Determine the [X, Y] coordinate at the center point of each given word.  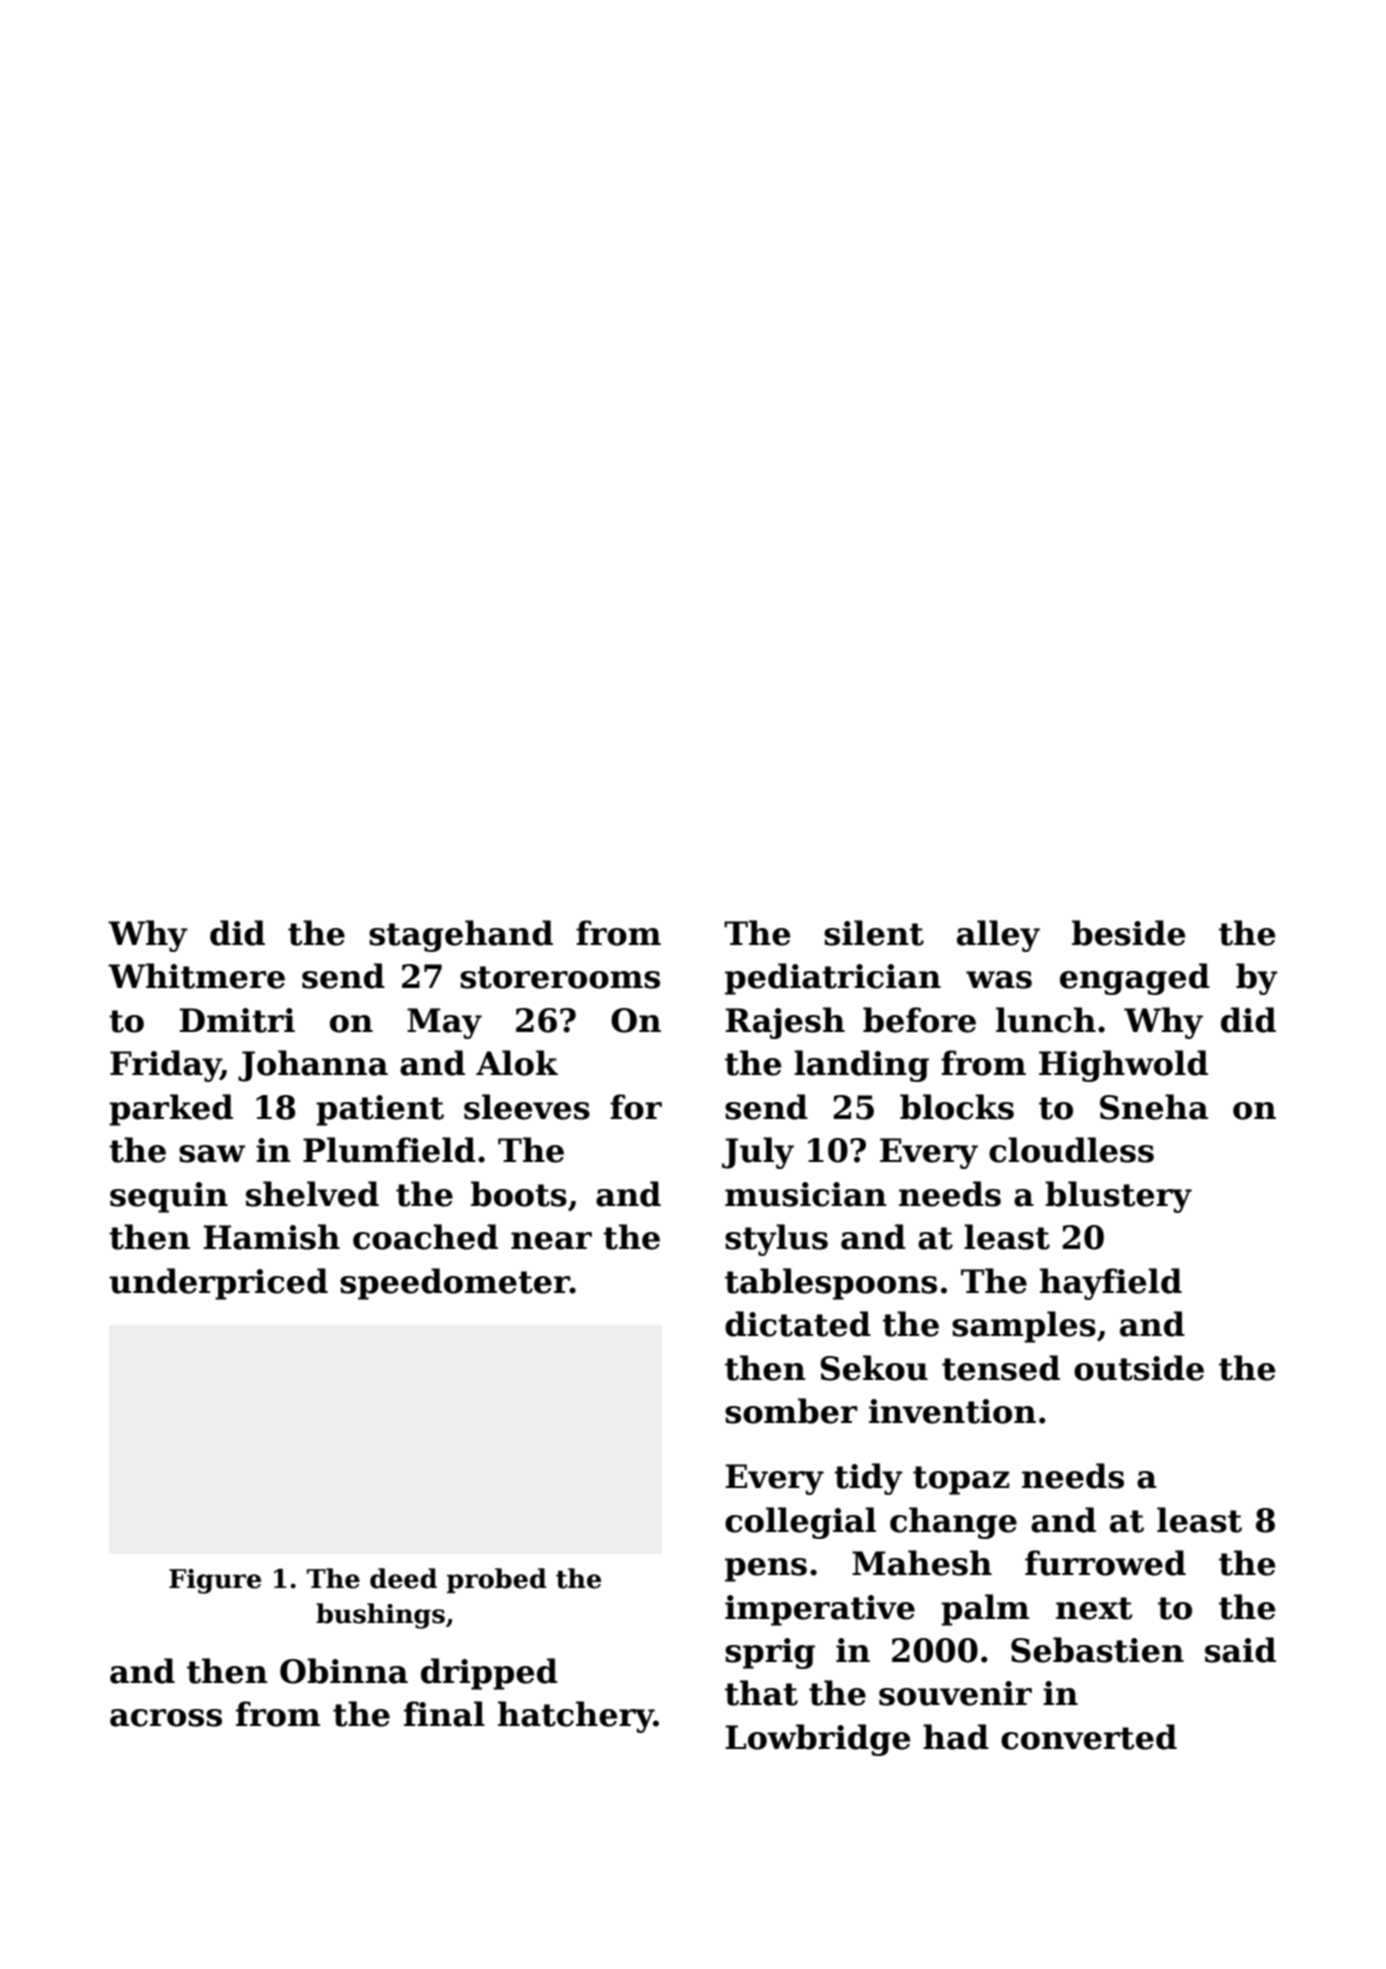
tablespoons [831, 1284]
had [956, 1737]
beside [1128, 933]
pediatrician [833, 979]
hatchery [576, 1717]
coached [425, 1237]
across [166, 1718]
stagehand [461, 936]
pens [766, 1570]
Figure [215, 1581]
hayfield [1111, 1284]
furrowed [1105, 1563]
